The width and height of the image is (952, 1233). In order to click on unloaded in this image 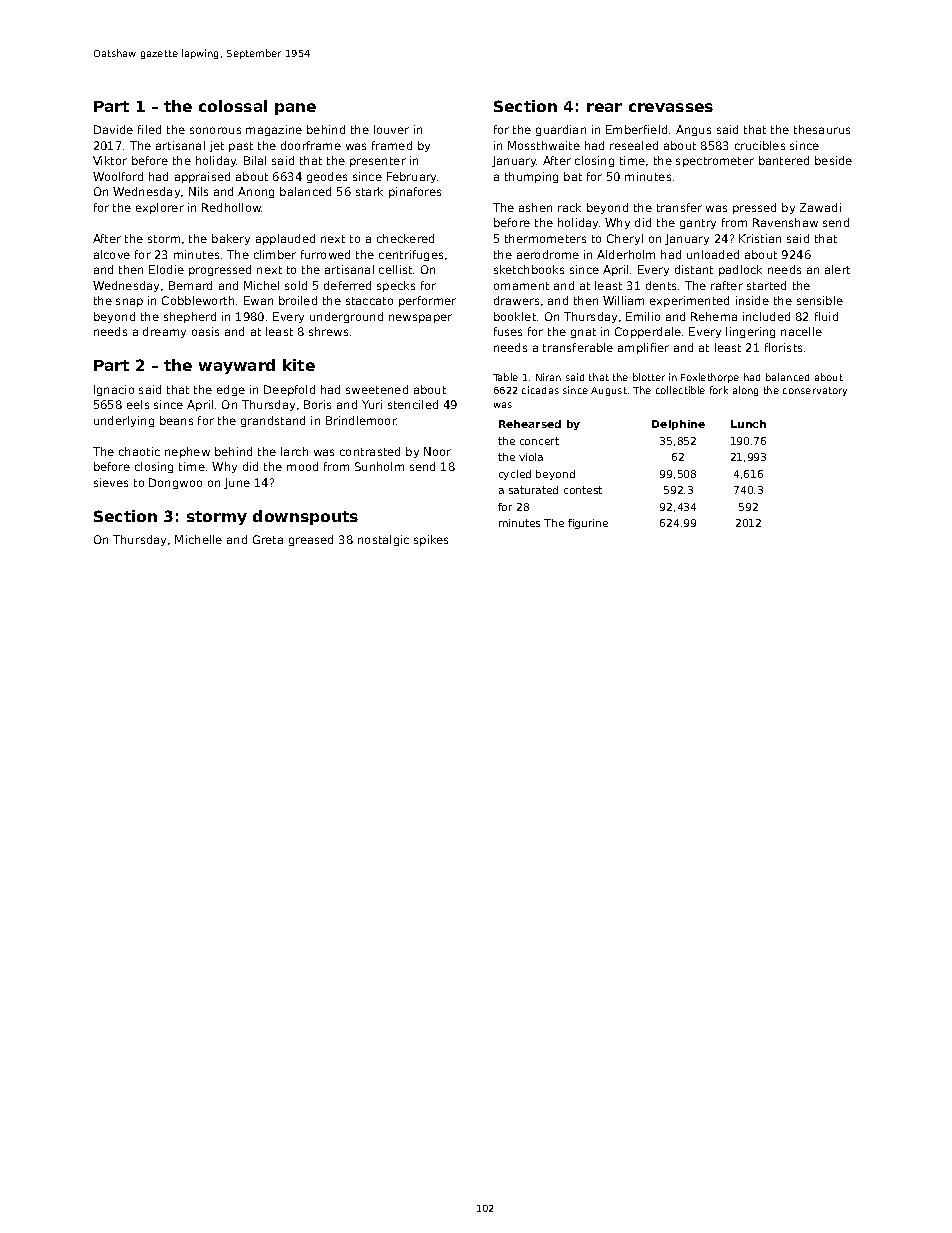, I will do `click(713, 254)`.
